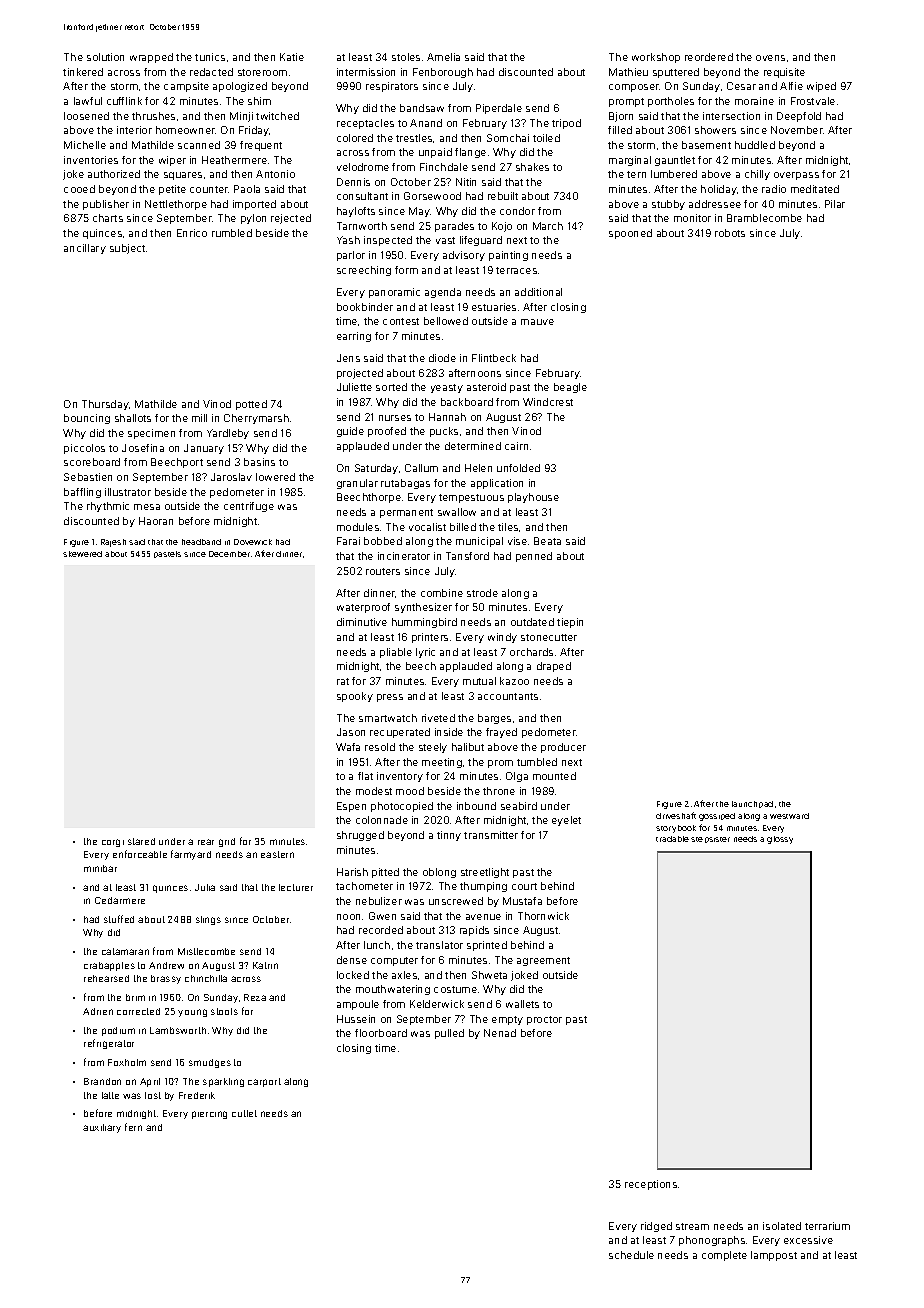 Image resolution: width=924 pixels, height=1308 pixels. Describe the element at coordinates (724, 1256) in the screenshot. I see `complete` at that location.
